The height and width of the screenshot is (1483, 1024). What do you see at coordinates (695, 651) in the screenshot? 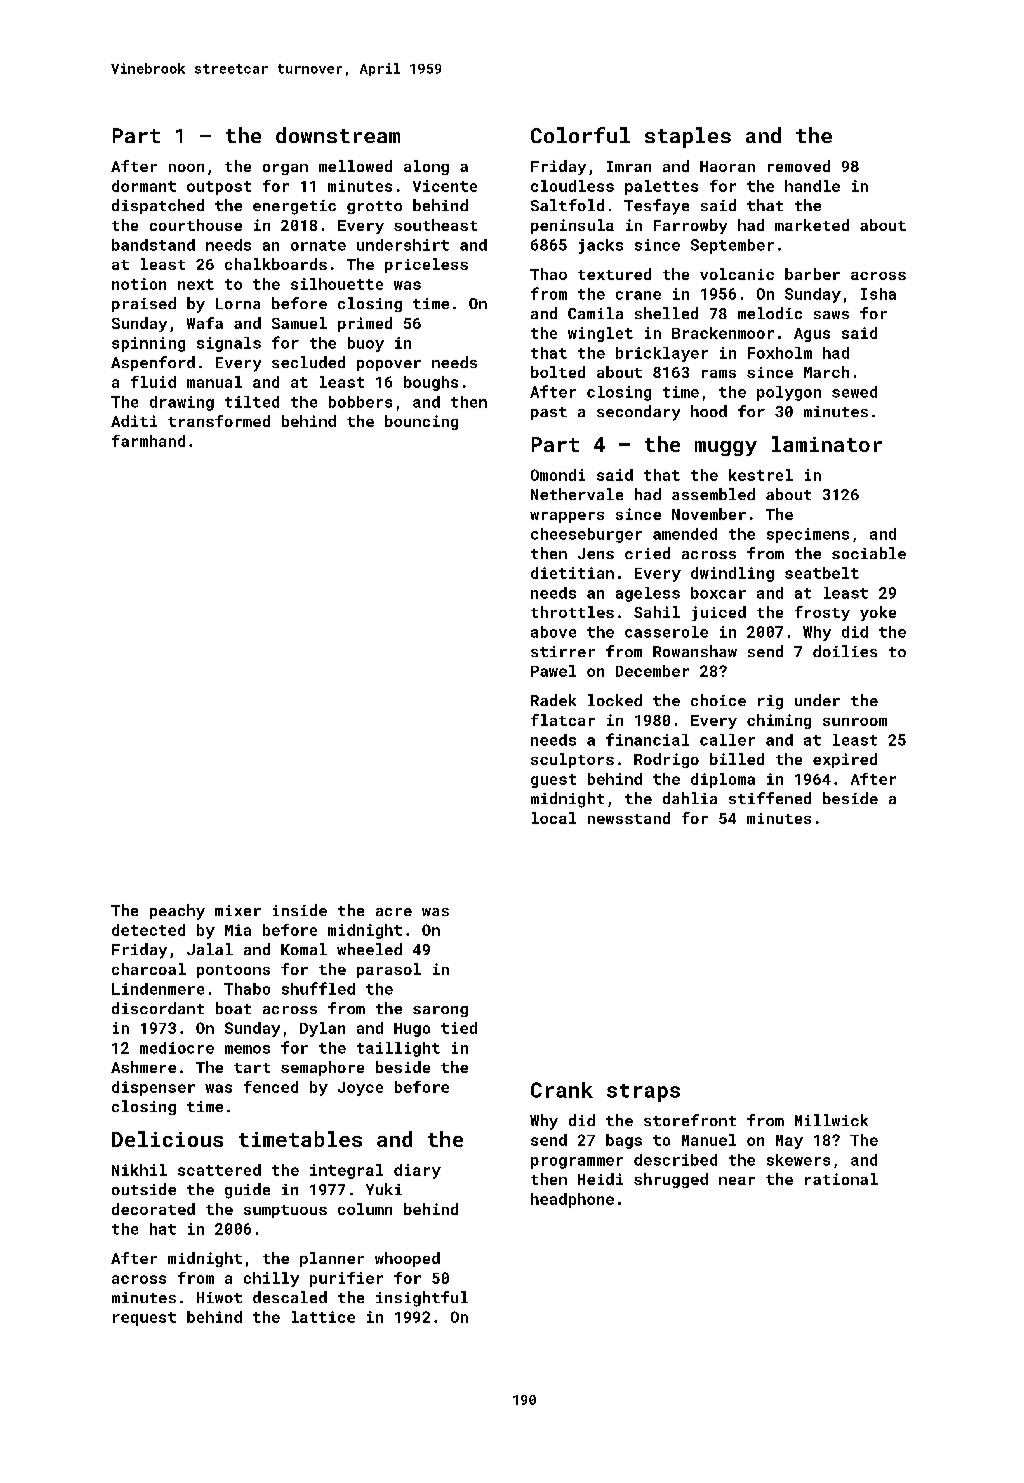
I see `Rowanshaw` at bounding box center [695, 651].
